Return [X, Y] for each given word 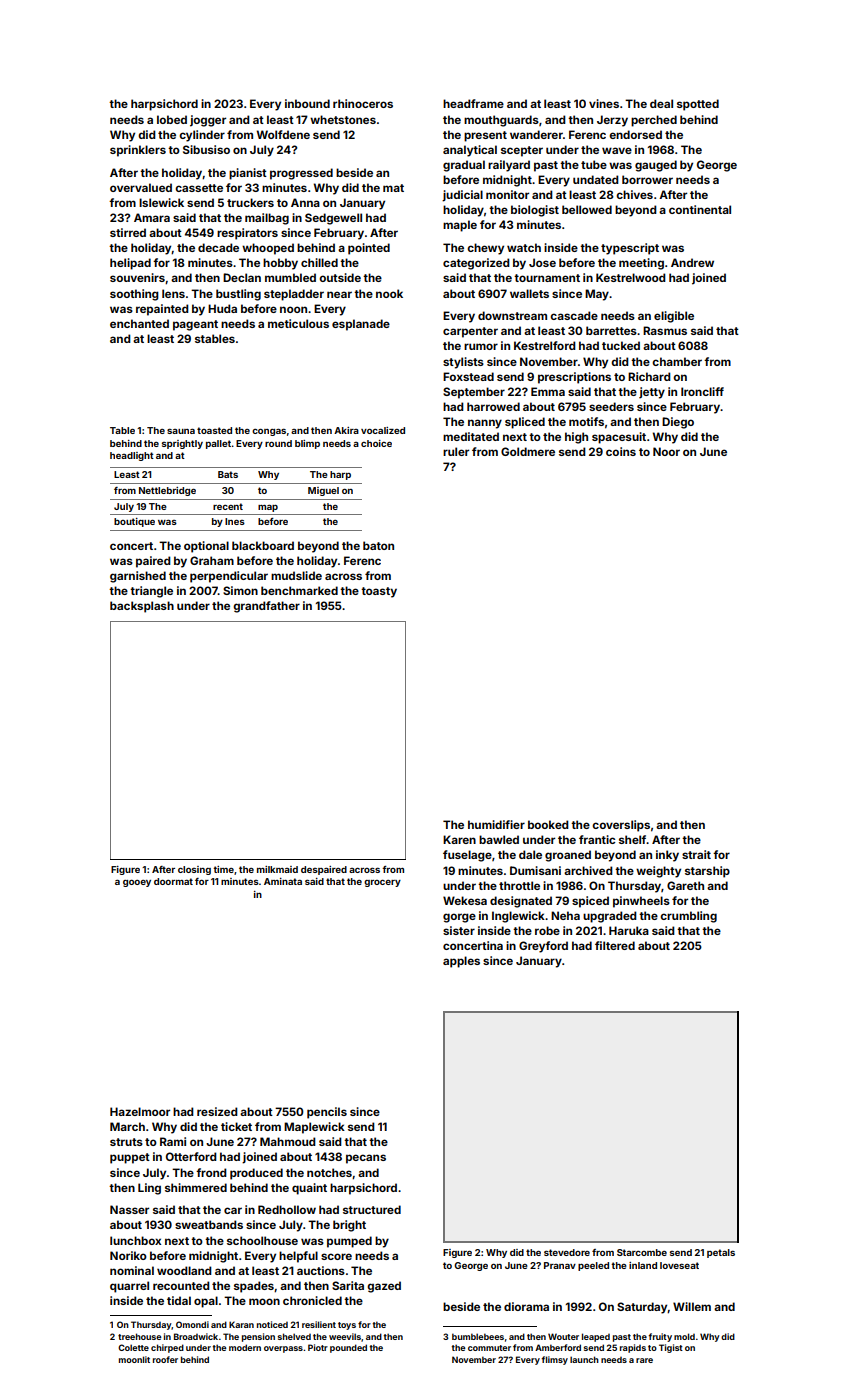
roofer [165, 1359]
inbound [307, 103]
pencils [327, 1113]
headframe [473, 103]
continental [700, 209]
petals [721, 1253]
